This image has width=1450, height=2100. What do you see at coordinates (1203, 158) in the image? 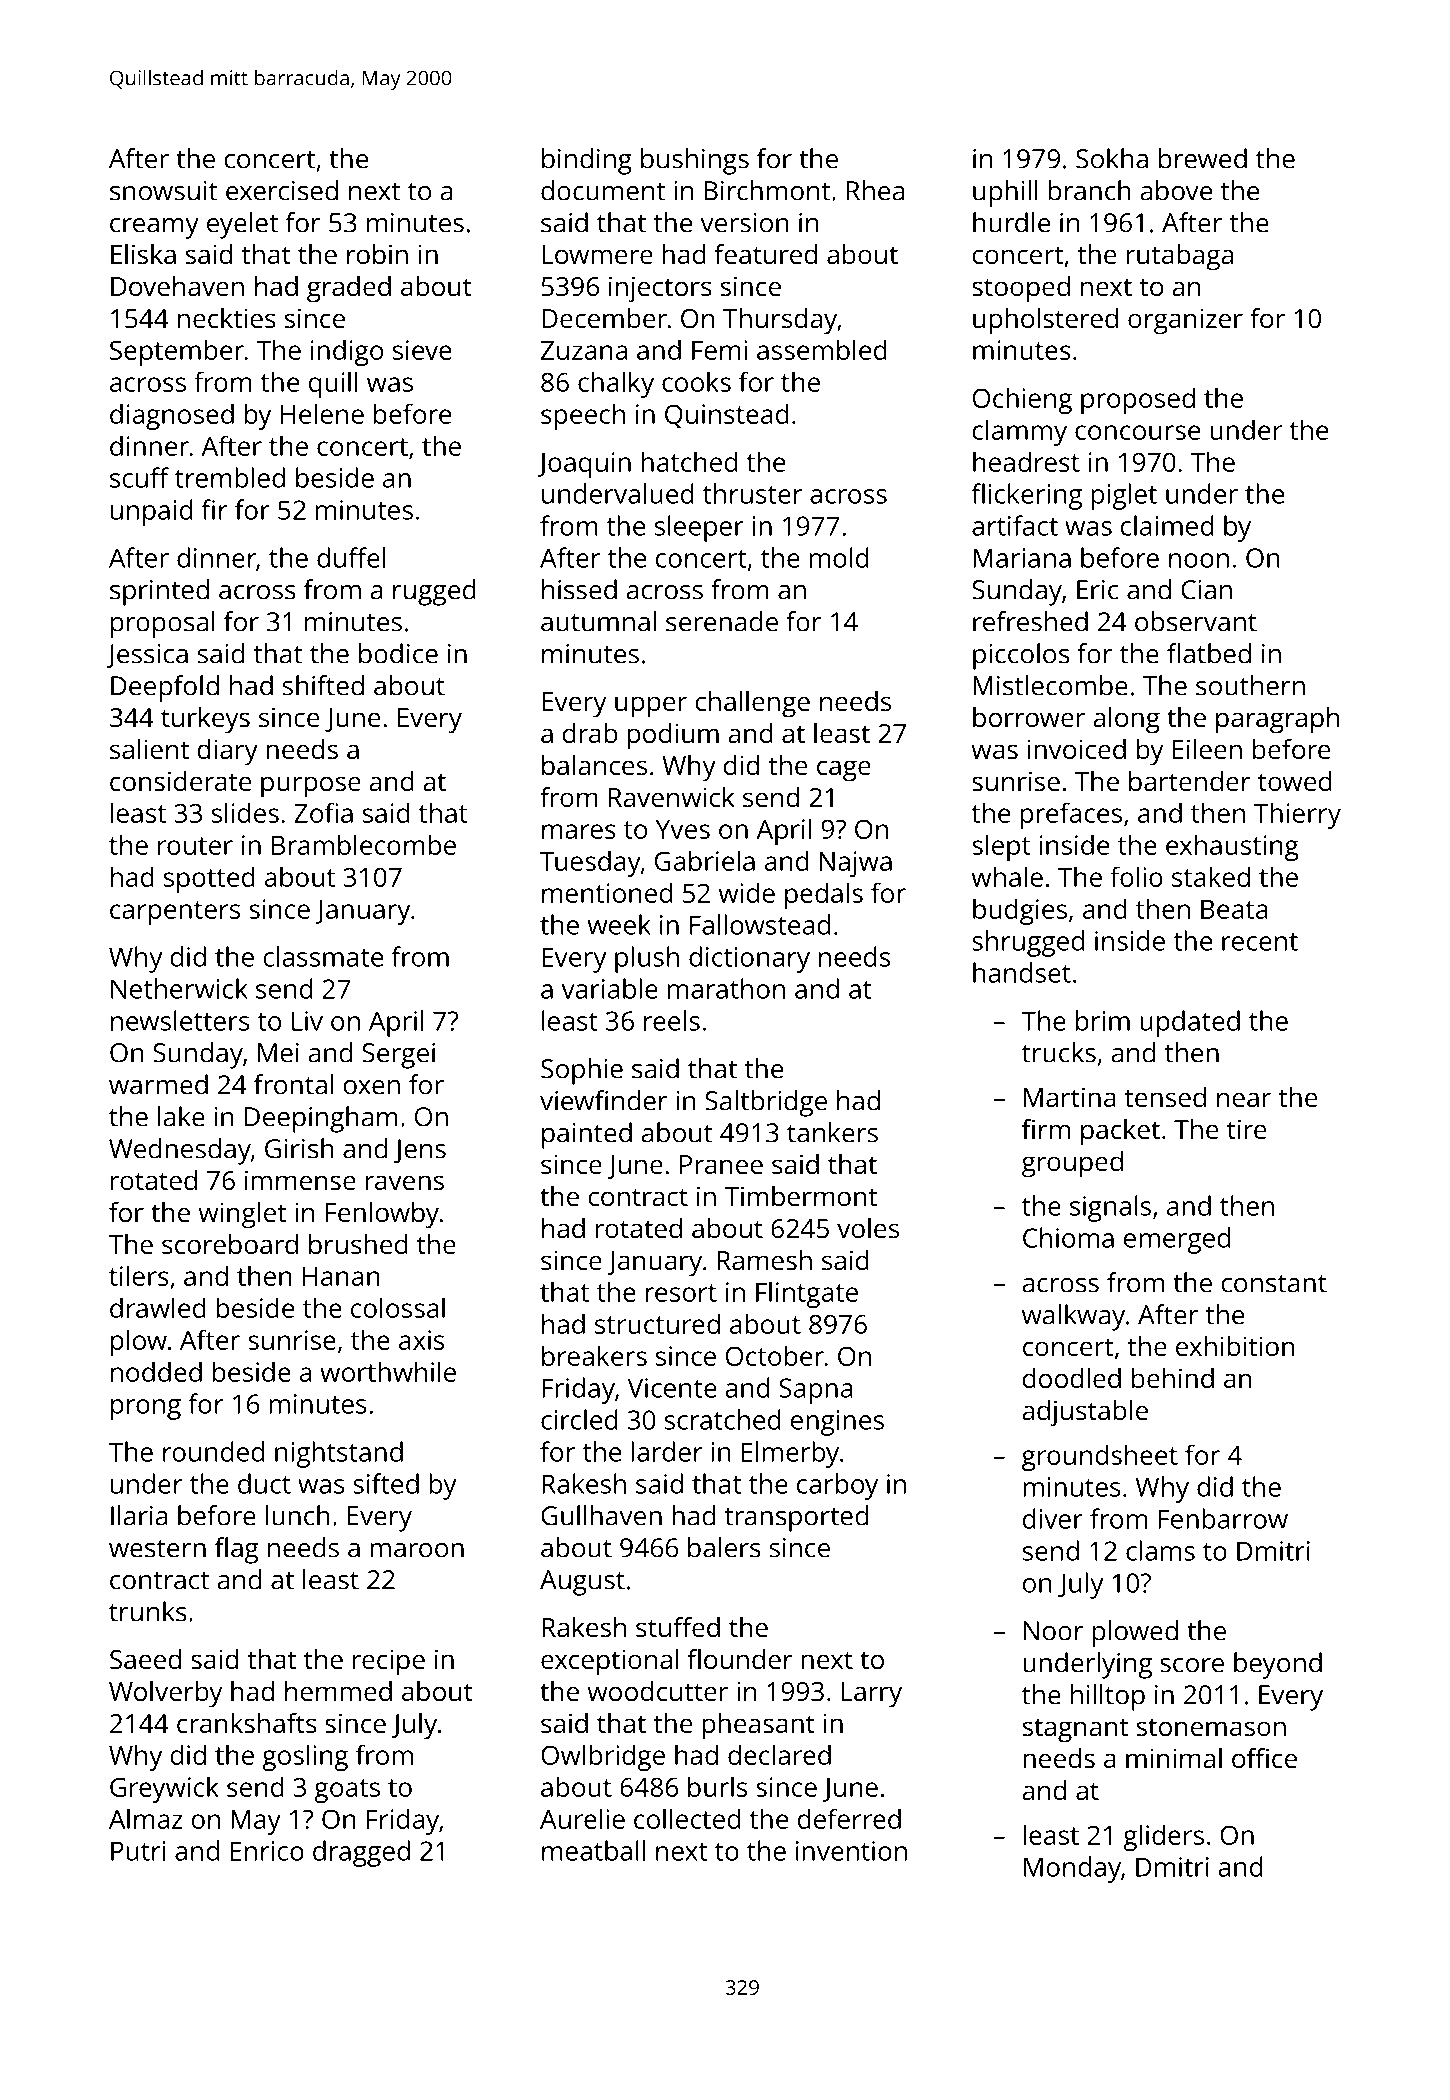
I see `brewed` at bounding box center [1203, 158].
